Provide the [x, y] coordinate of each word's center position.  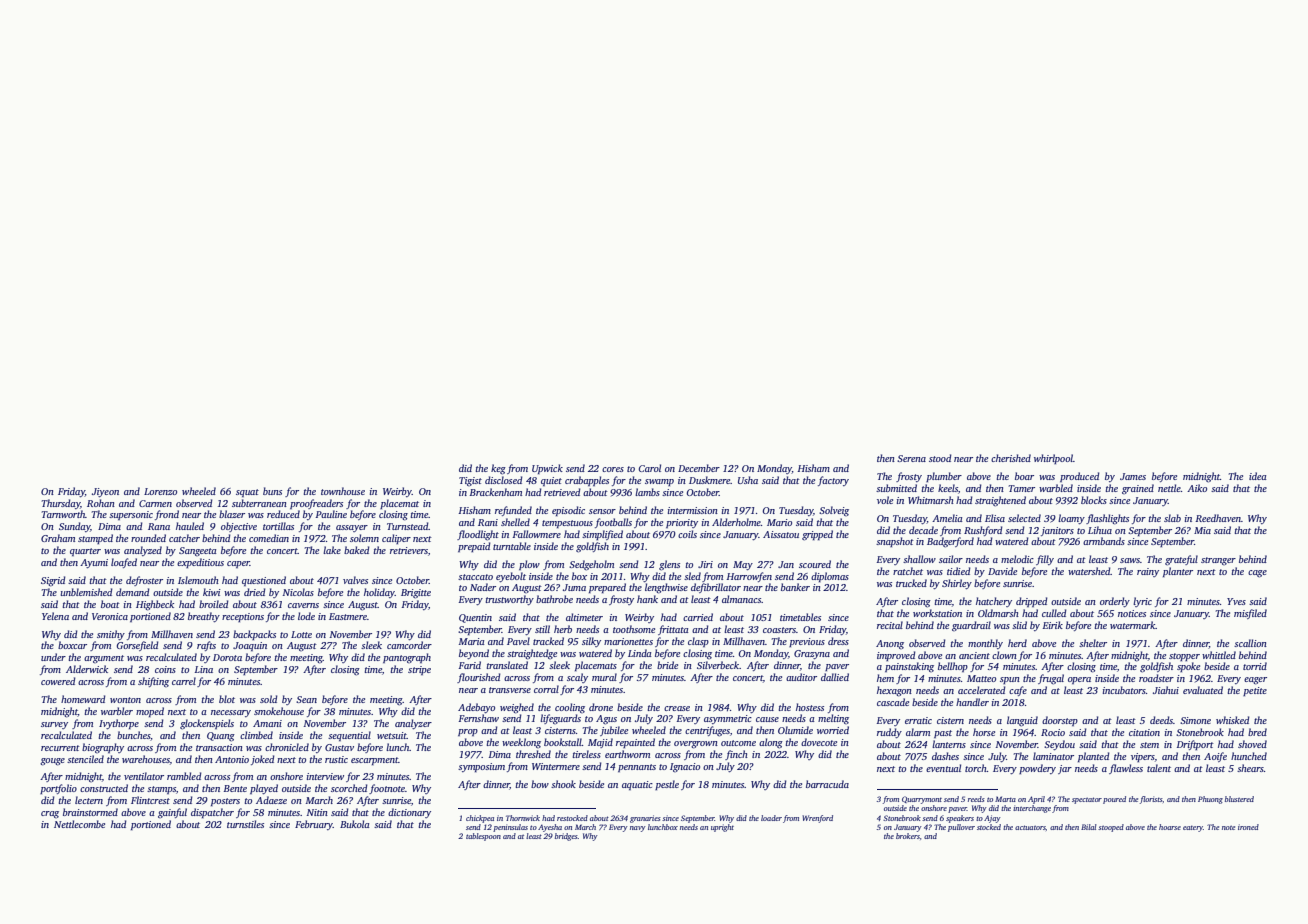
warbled [1056, 488]
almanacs [741, 599]
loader [771, 818]
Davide [1002, 571]
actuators [1030, 827]
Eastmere [348, 616]
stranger [1218, 561]
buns [272, 491]
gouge [52, 762]
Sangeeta [198, 551]
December [699, 468]
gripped [817, 535]
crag [50, 814]
